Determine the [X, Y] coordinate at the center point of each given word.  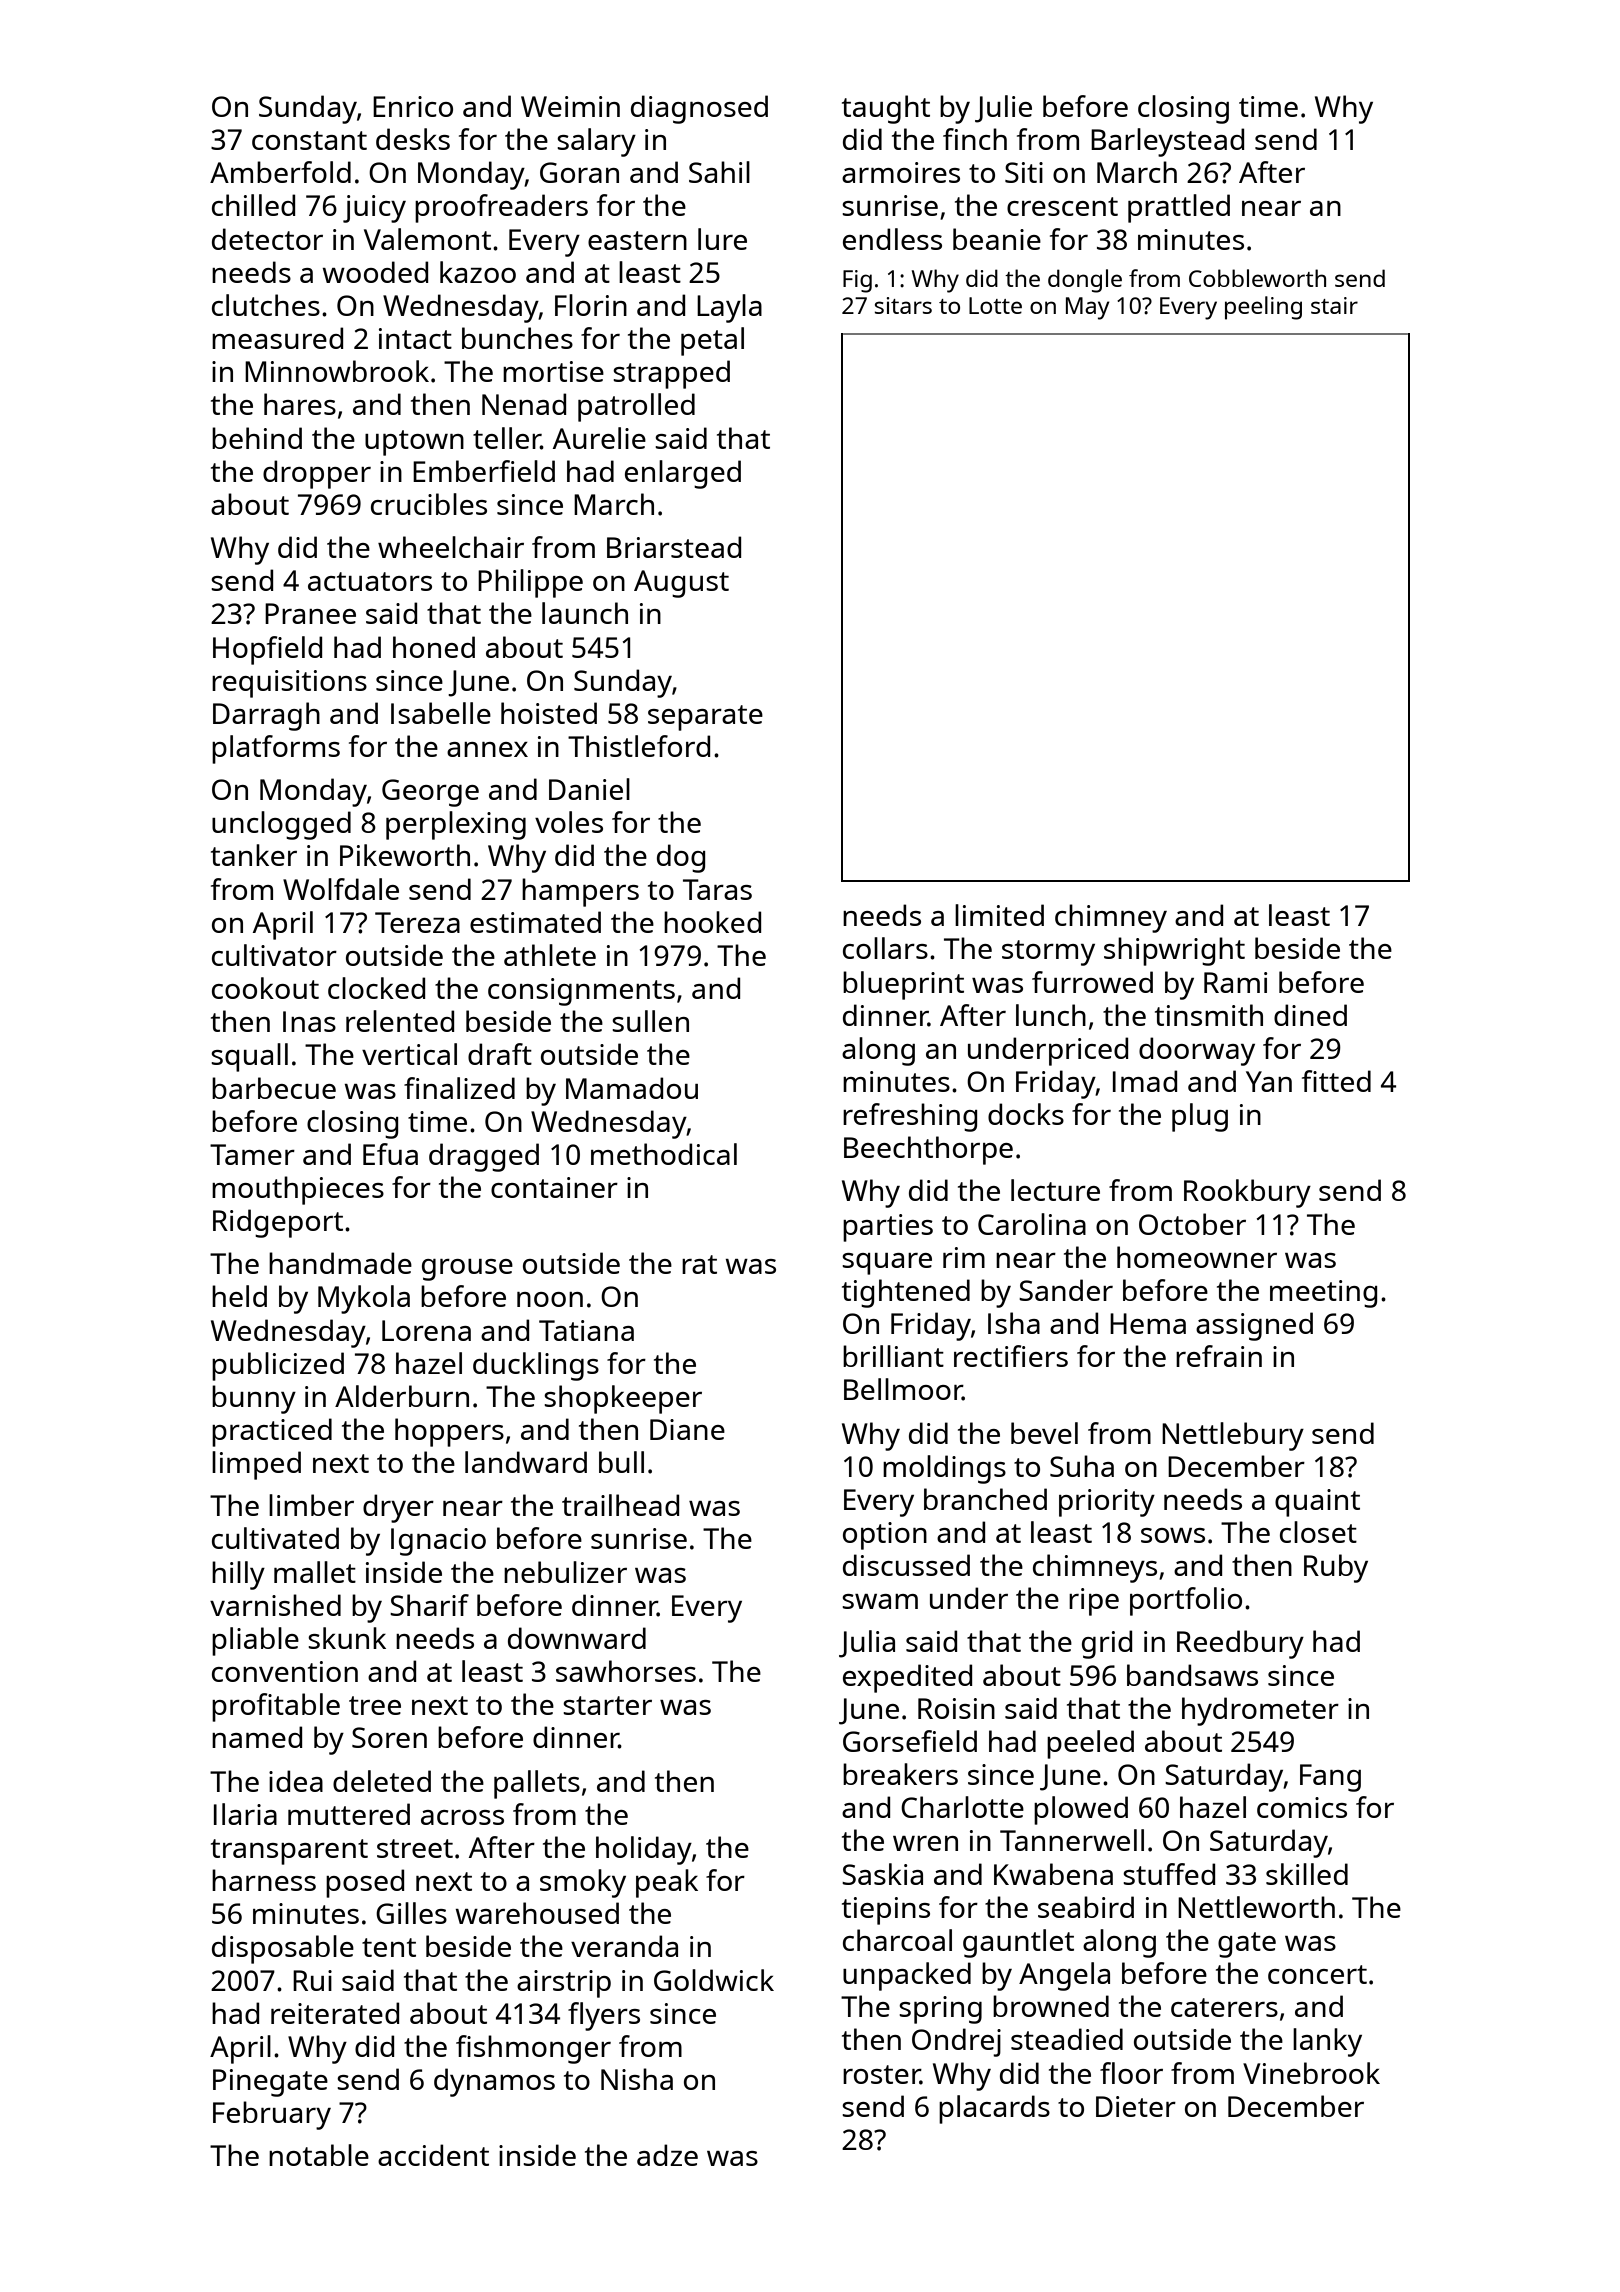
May [1088, 308]
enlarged [683, 474]
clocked [376, 988]
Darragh [266, 716]
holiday [644, 1850]
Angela [1064, 1976]
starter [607, 1705]
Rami [1235, 982]
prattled [1179, 208]
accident [433, 2155]
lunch [1051, 1015]
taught [886, 109]
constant [309, 140]
